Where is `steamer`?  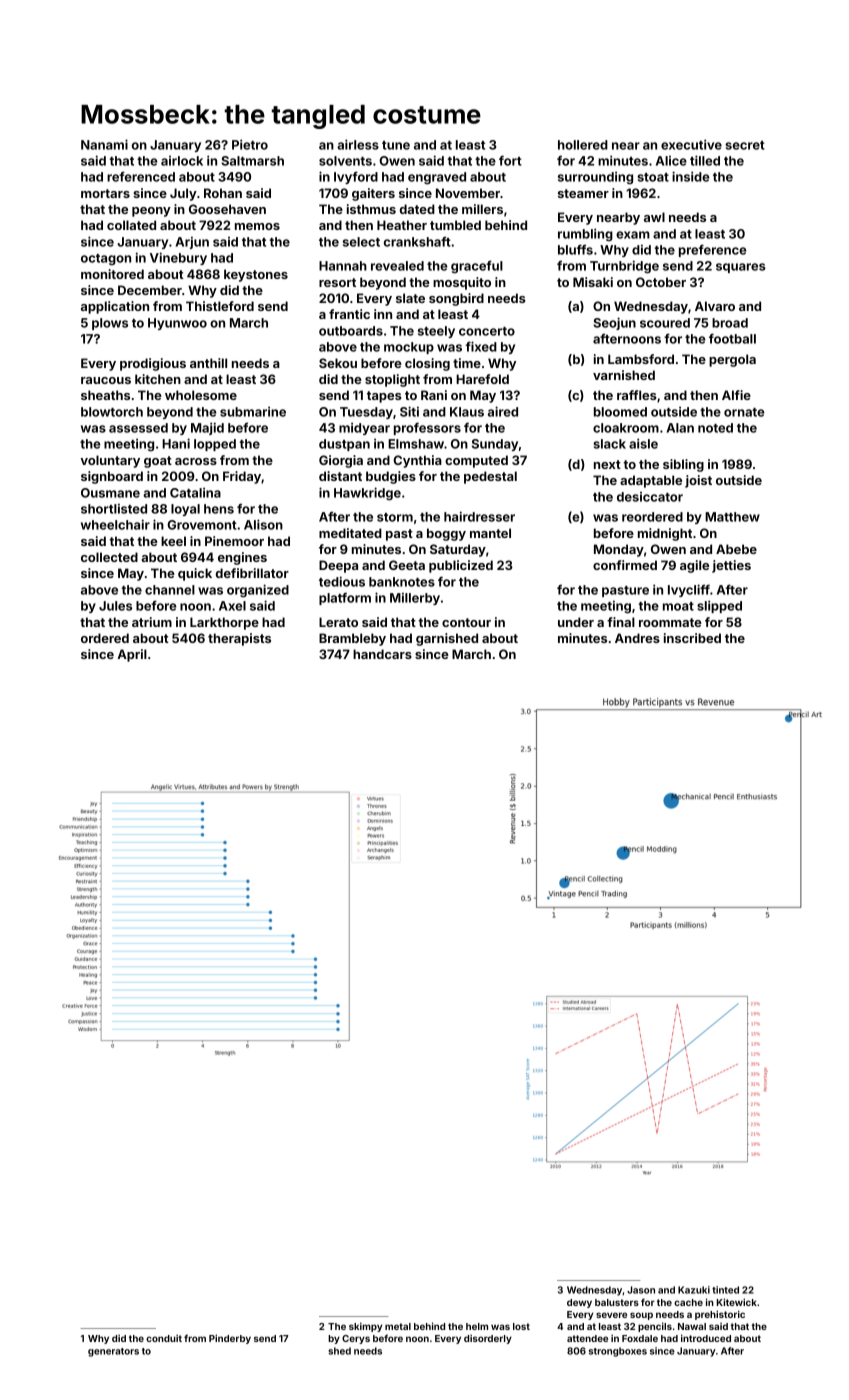 steamer is located at coordinates (583, 193).
